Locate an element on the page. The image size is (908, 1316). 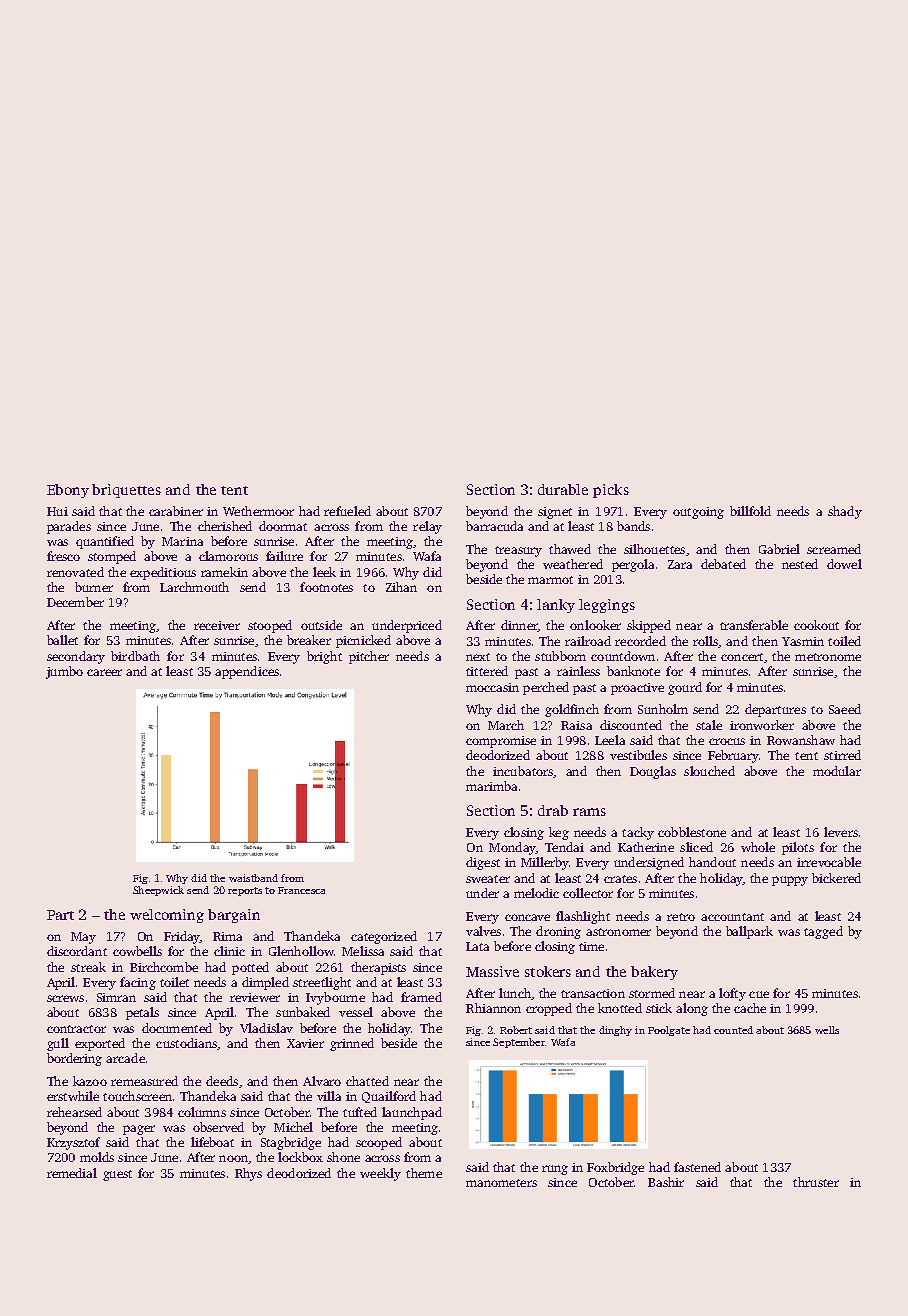
guest is located at coordinates (117, 1175).
